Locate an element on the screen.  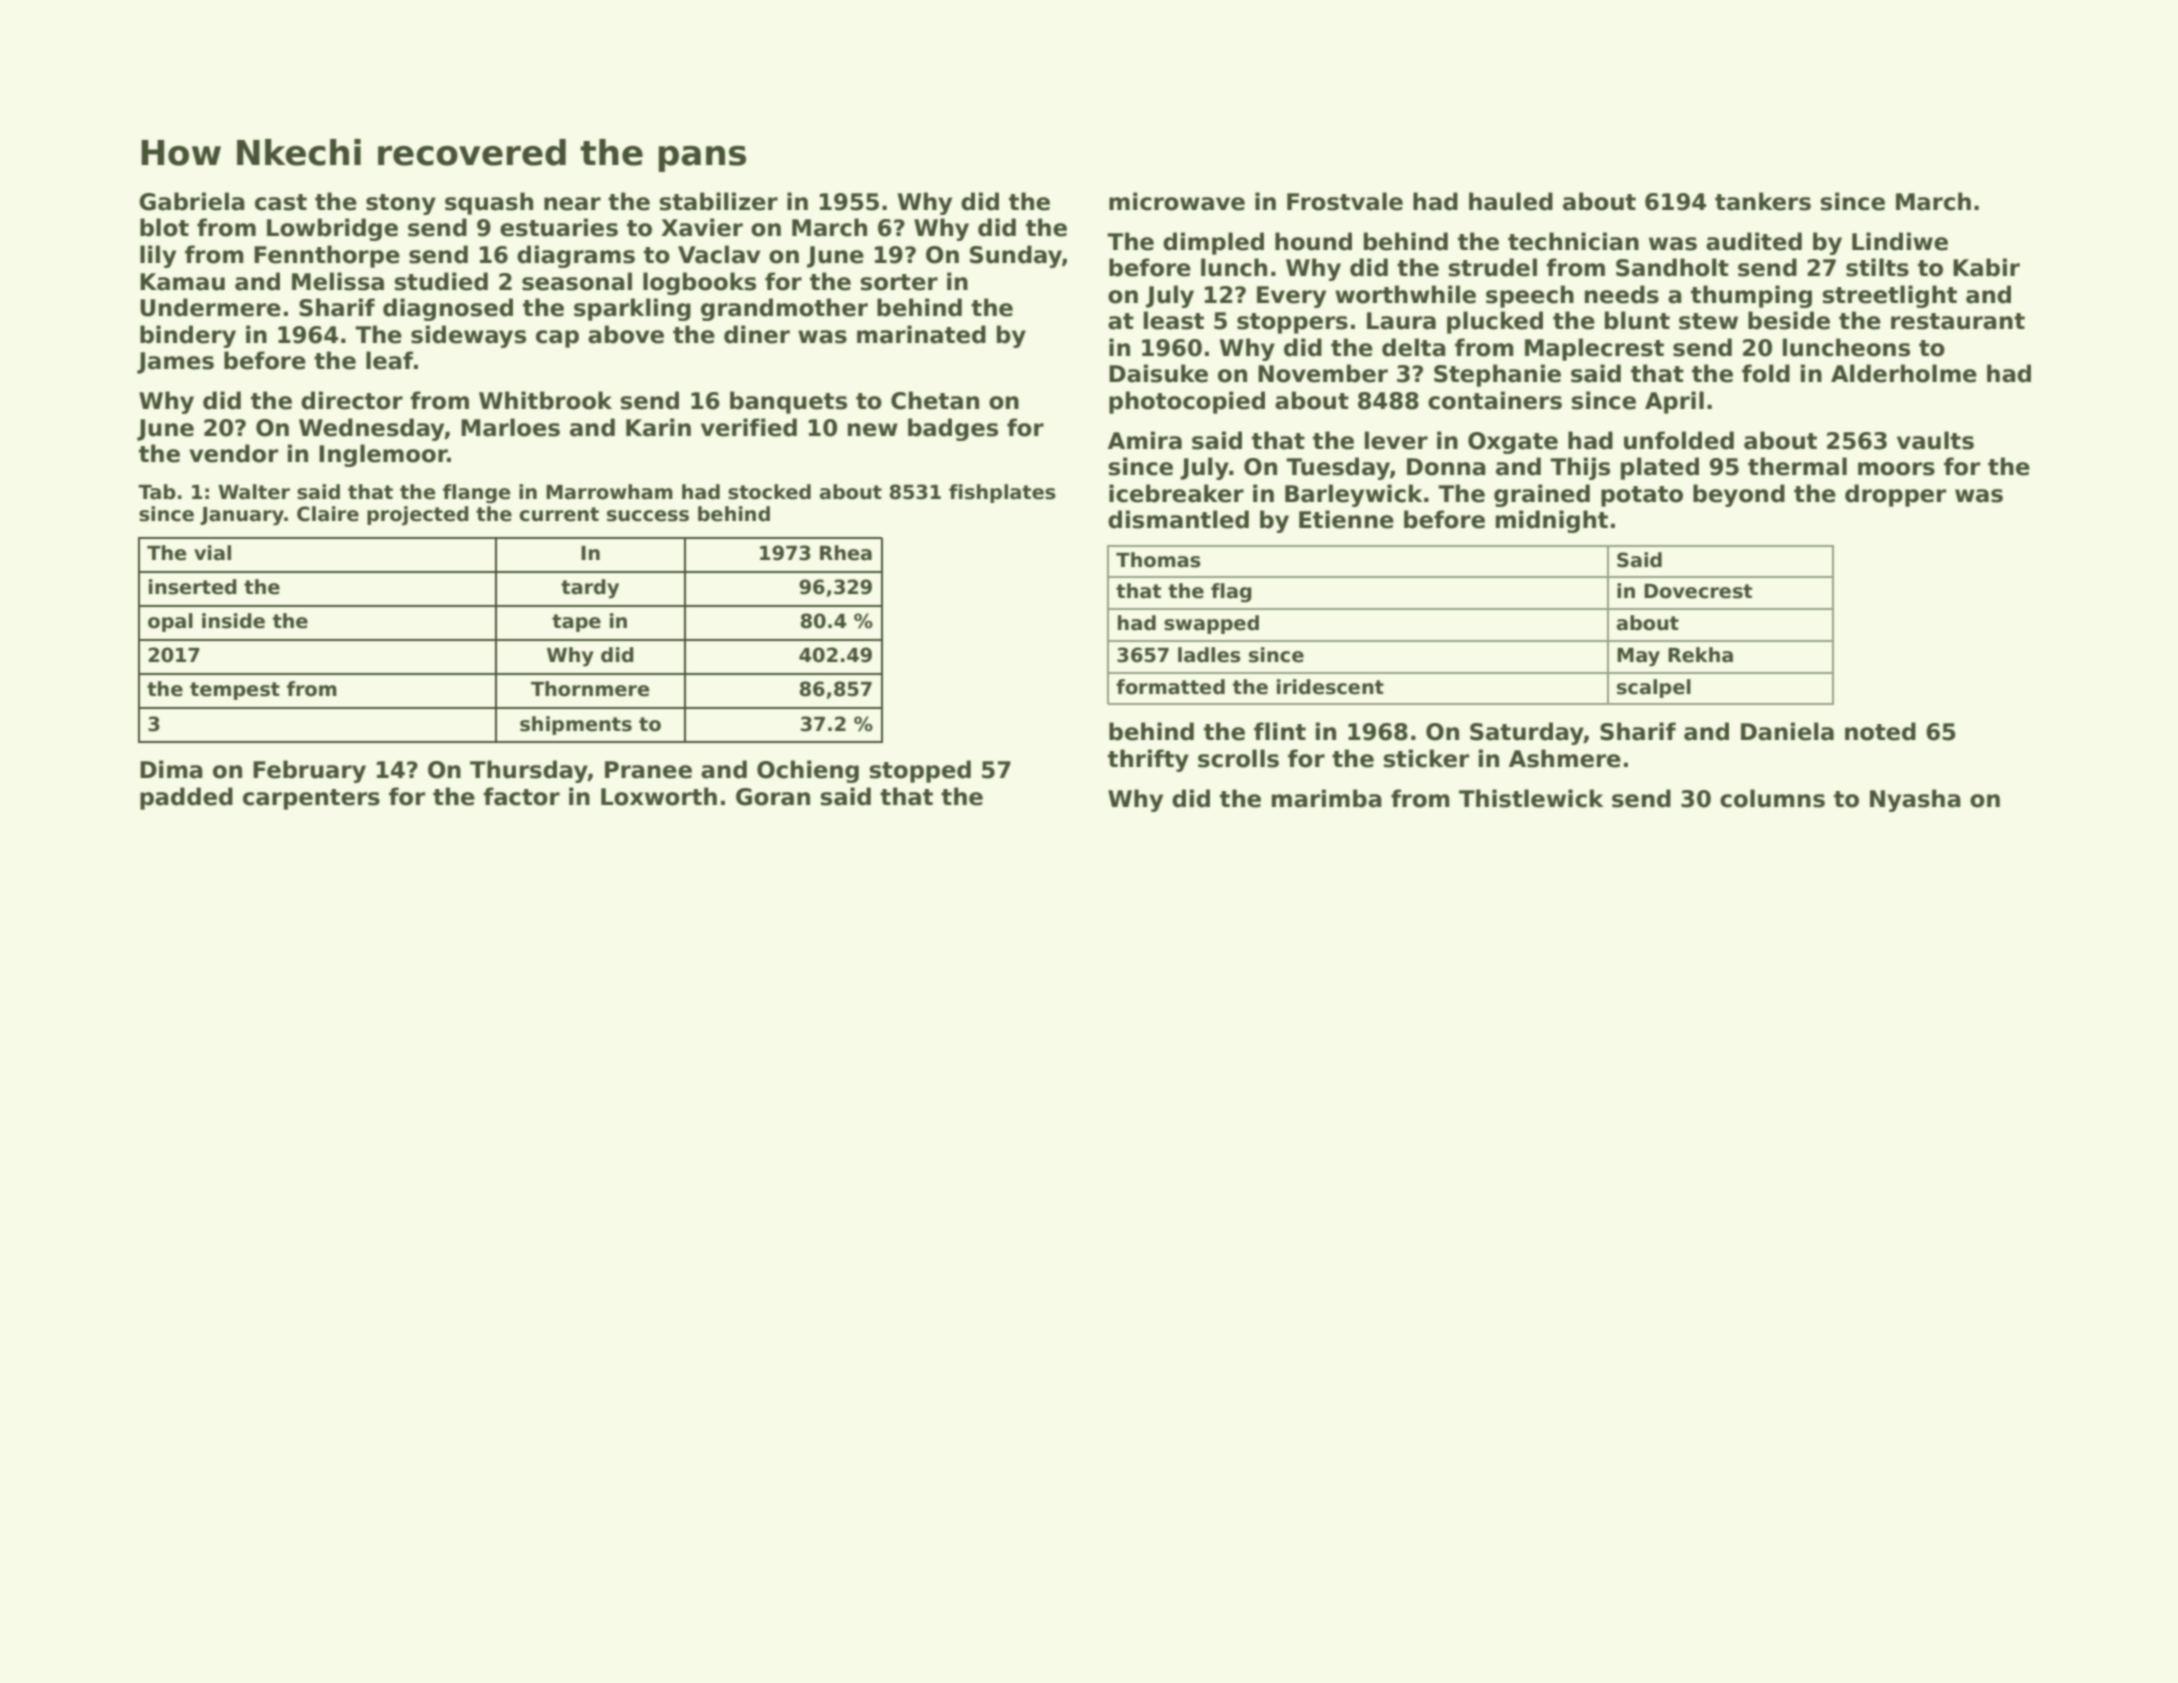
dropper is located at coordinates (1895, 495).
